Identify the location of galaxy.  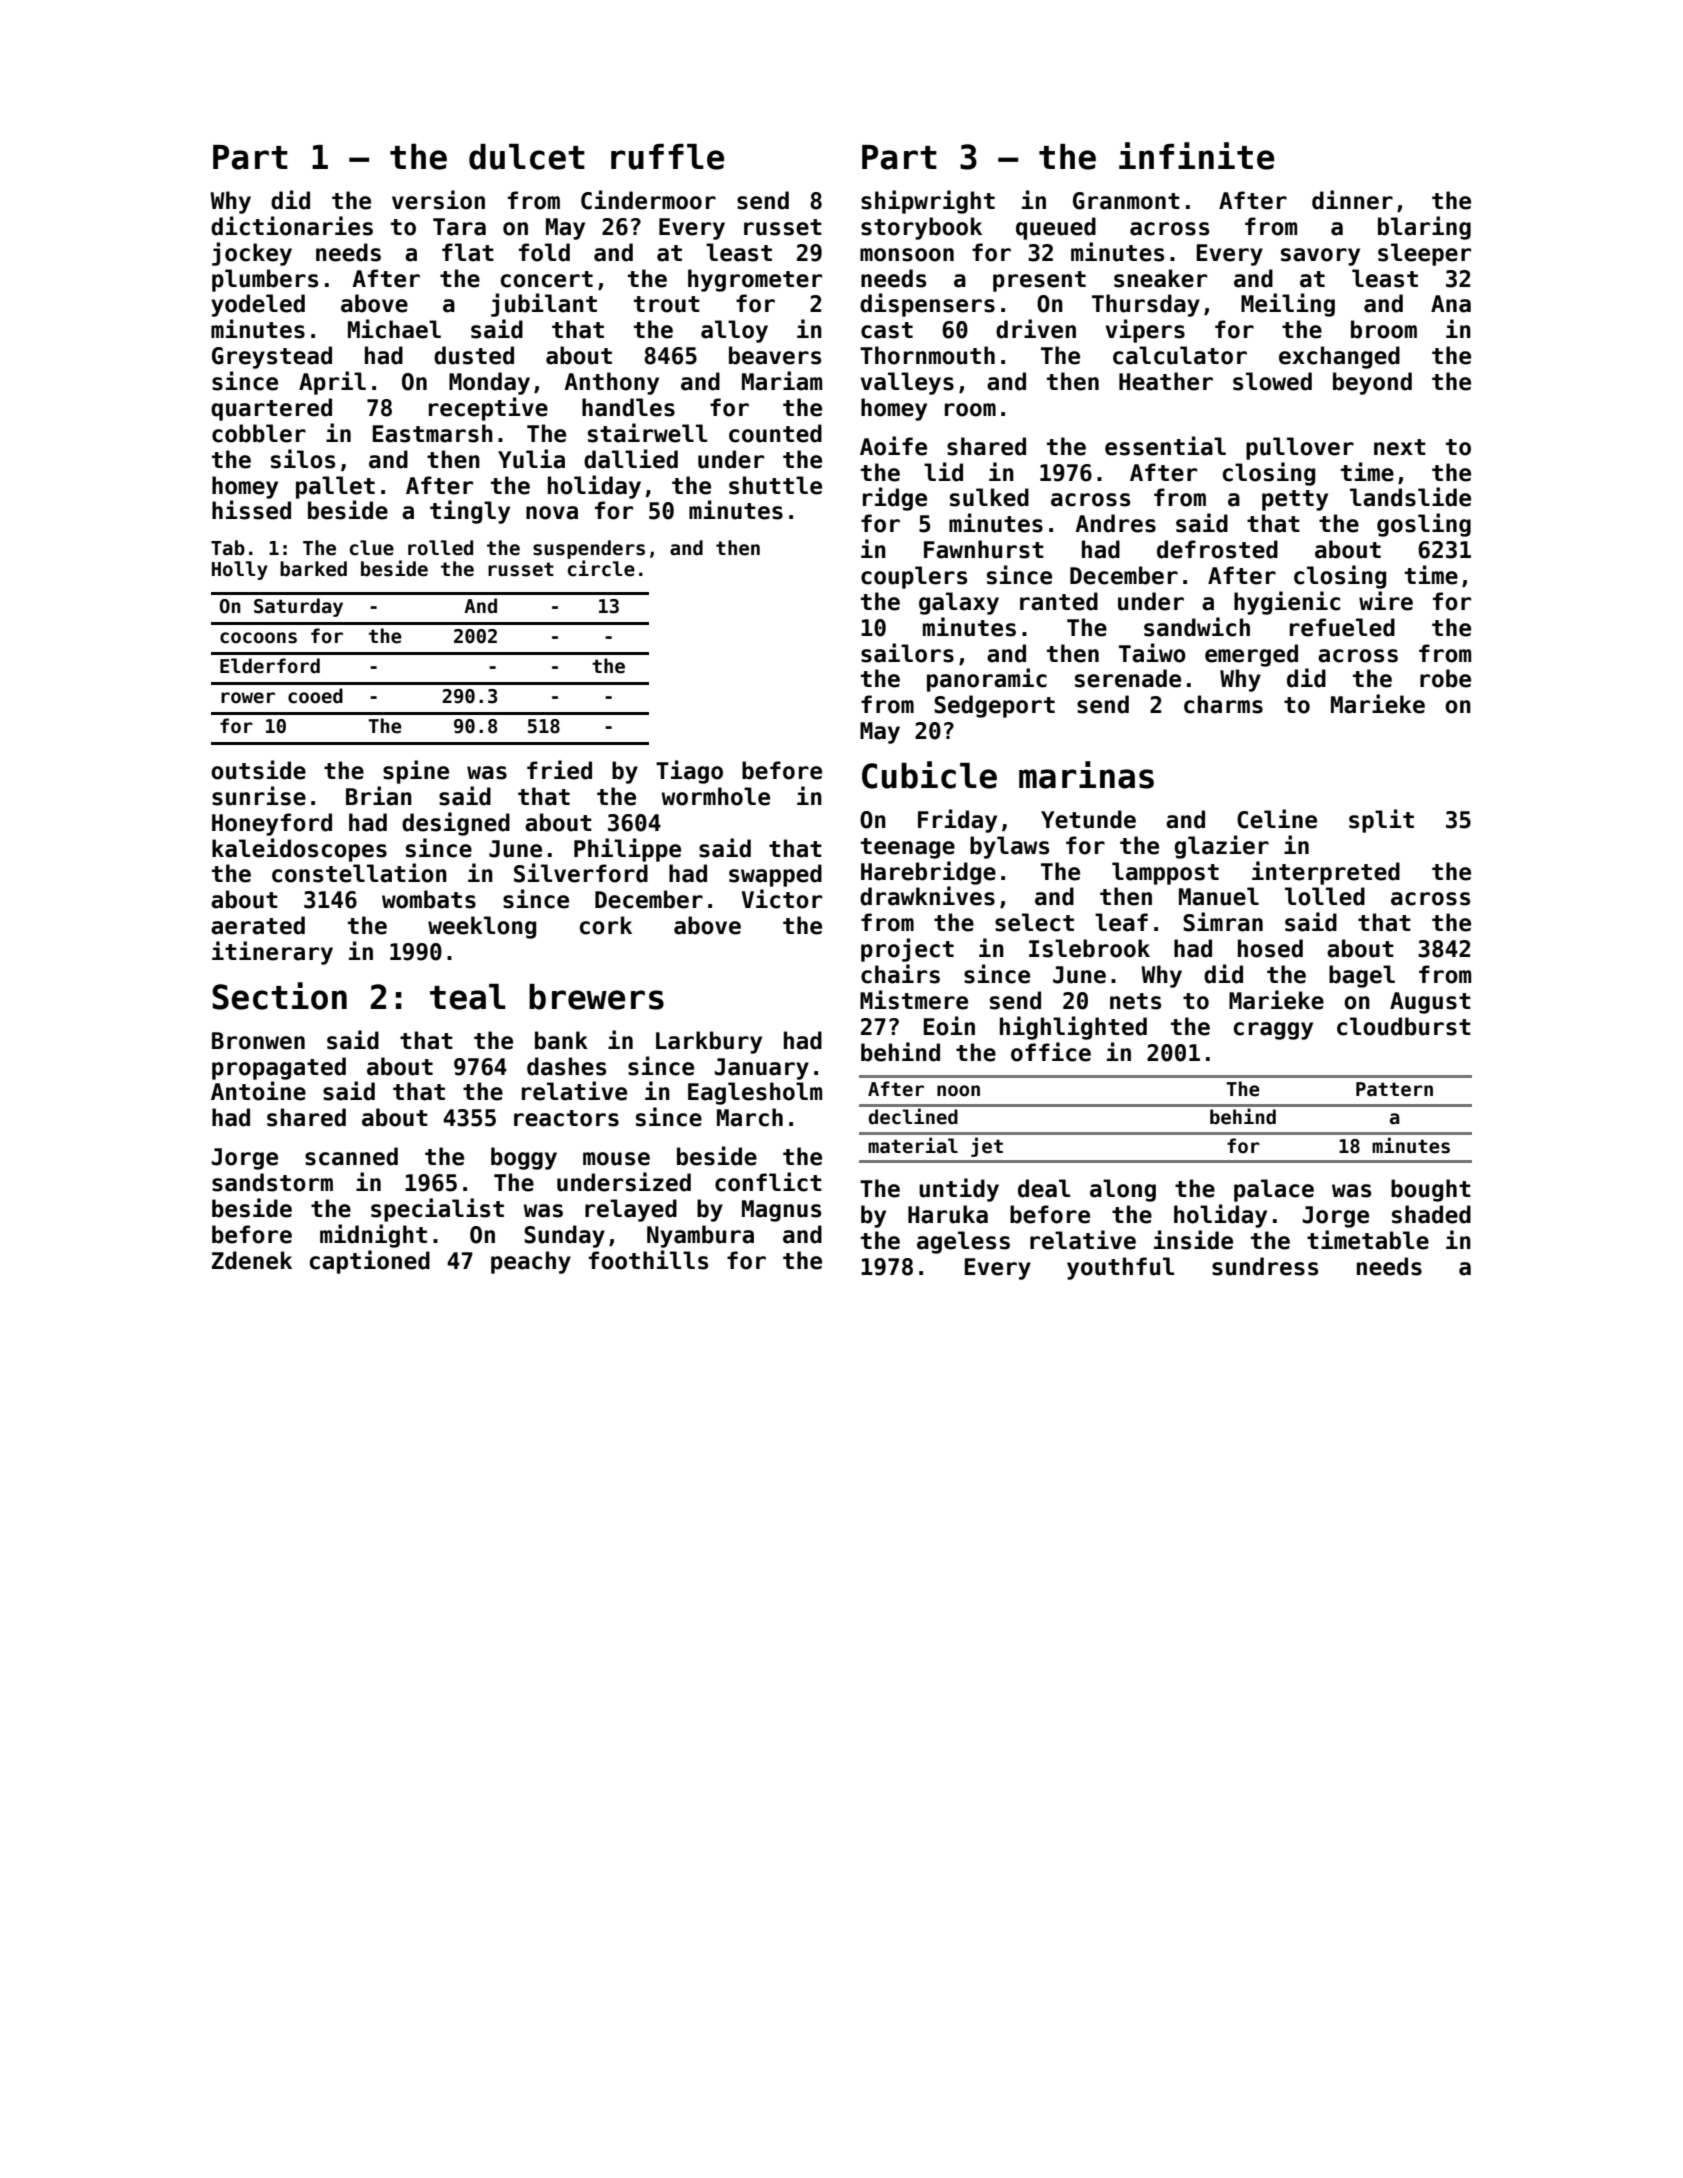
(959, 603).
